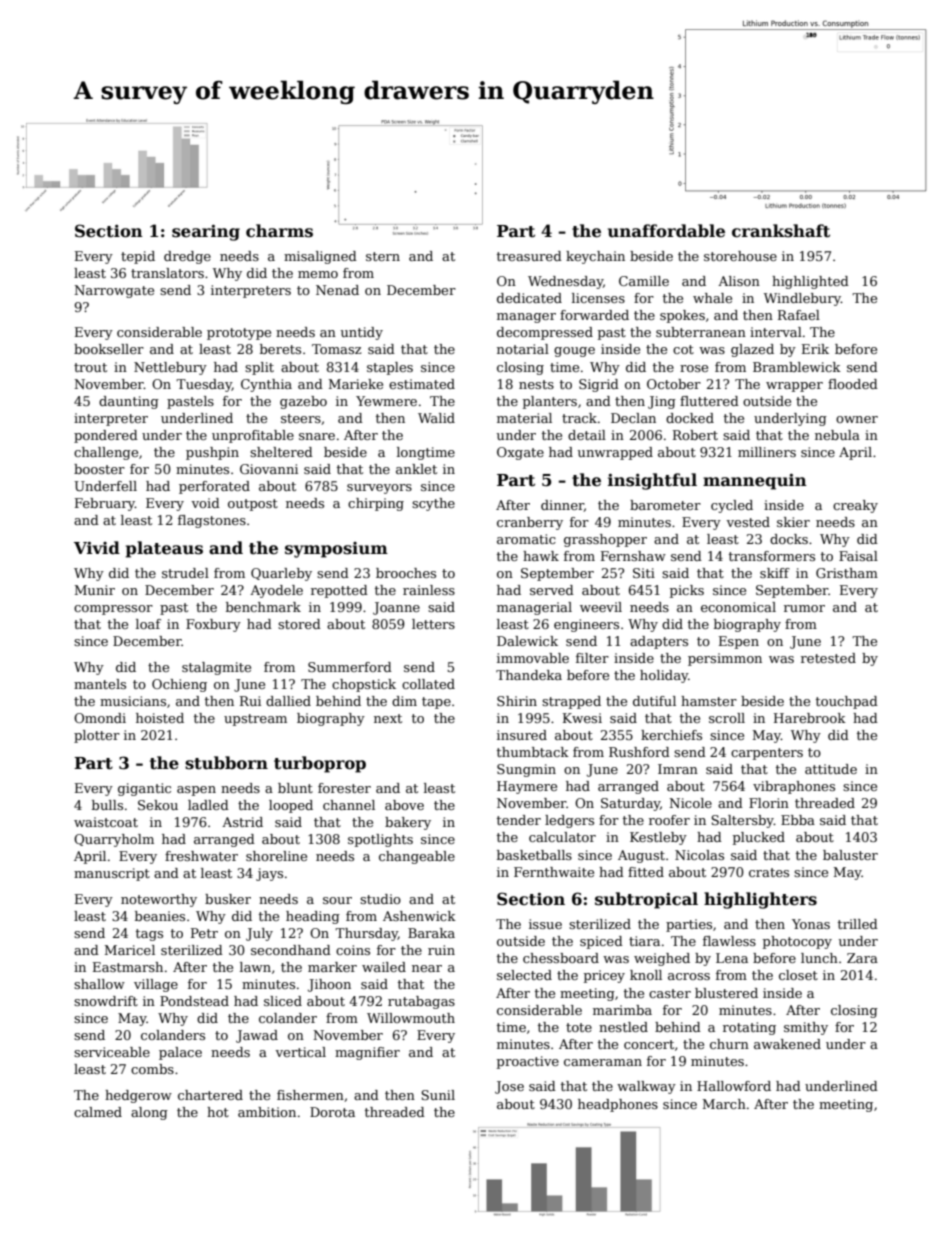  What do you see at coordinates (438, 1095) in the screenshot?
I see `Sunil` at bounding box center [438, 1095].
